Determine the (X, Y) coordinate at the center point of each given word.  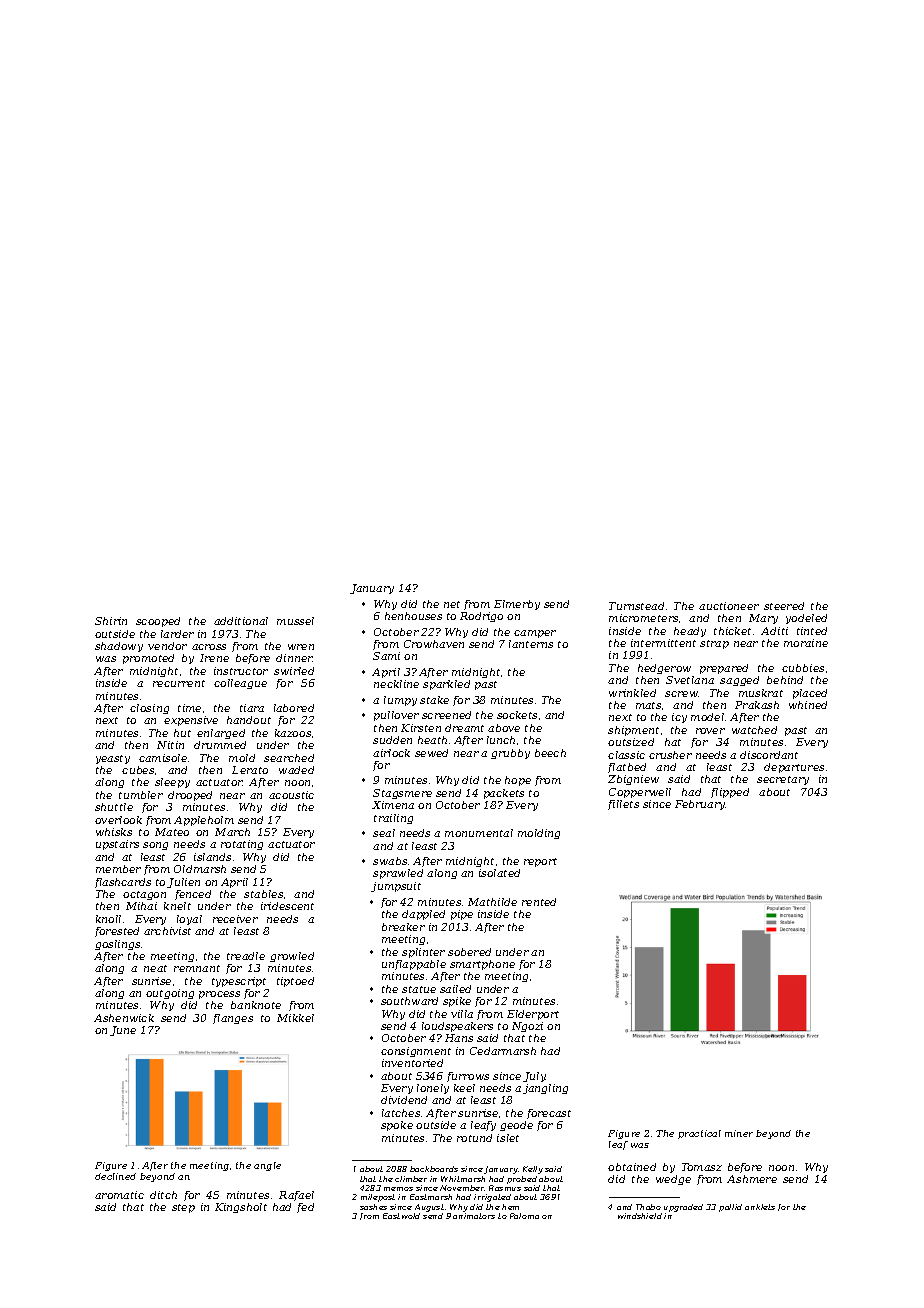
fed (305, 1208)
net (452, 604)
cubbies (803, 668)
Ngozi (527, 1027)
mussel (295, 621)
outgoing (170, 994)
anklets (760, 1207)
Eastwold (401, 1216)
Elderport (533, 1015)
